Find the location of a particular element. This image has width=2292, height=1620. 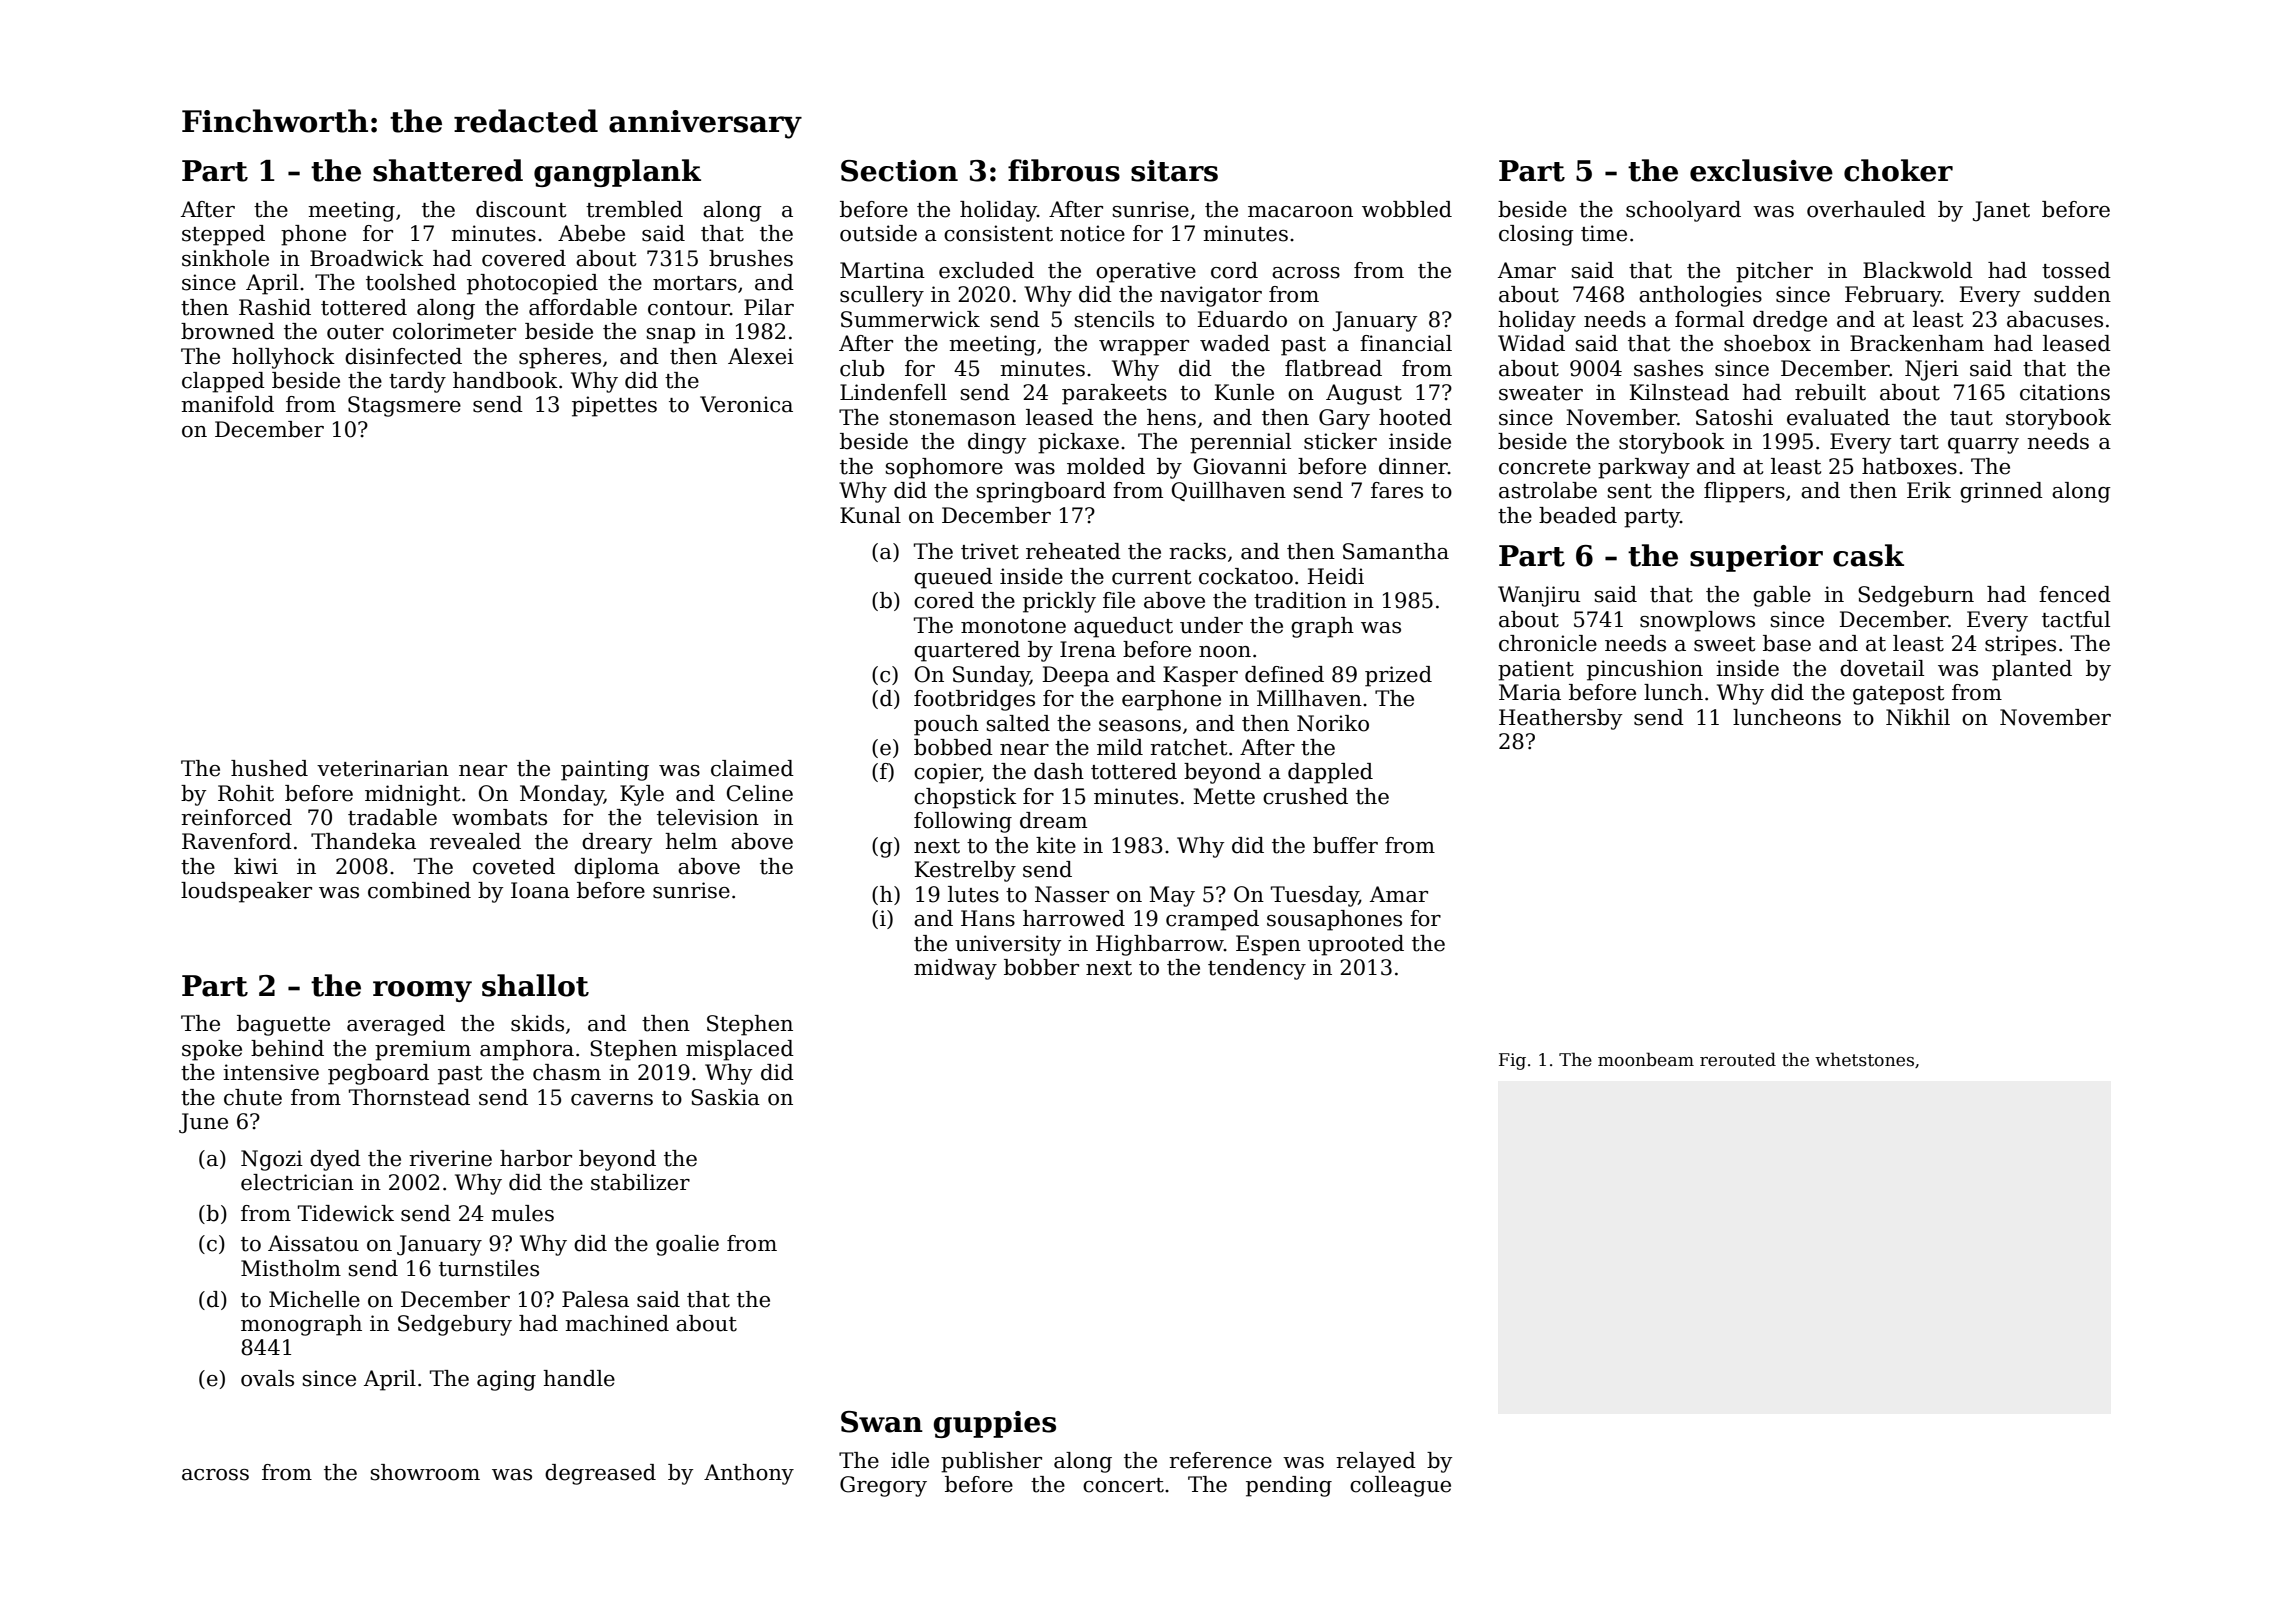

superior is located at coordinates (1756, 558).
